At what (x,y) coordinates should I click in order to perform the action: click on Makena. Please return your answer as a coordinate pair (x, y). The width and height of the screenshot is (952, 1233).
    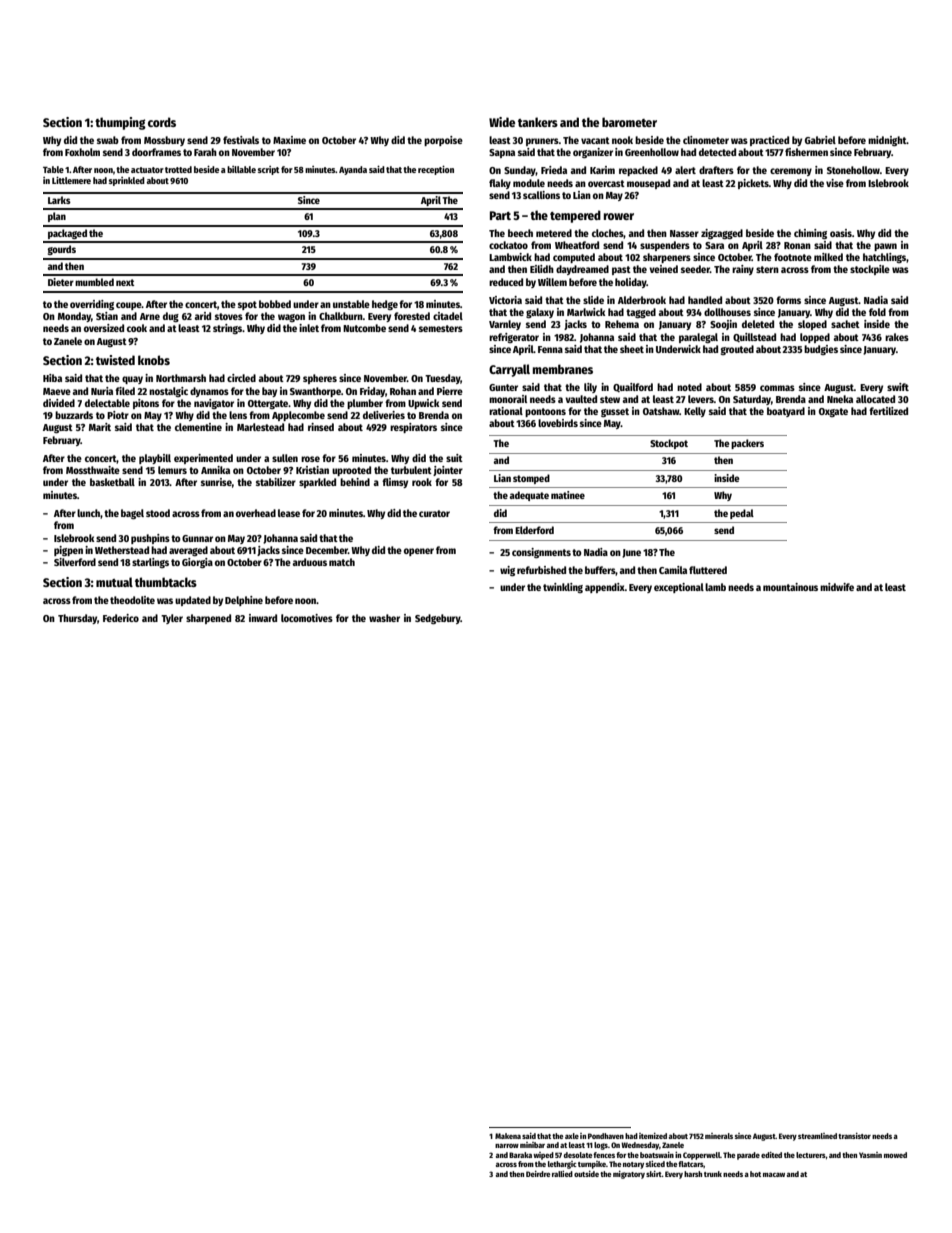
    Looking at the image, I should click on (508, 1136).
